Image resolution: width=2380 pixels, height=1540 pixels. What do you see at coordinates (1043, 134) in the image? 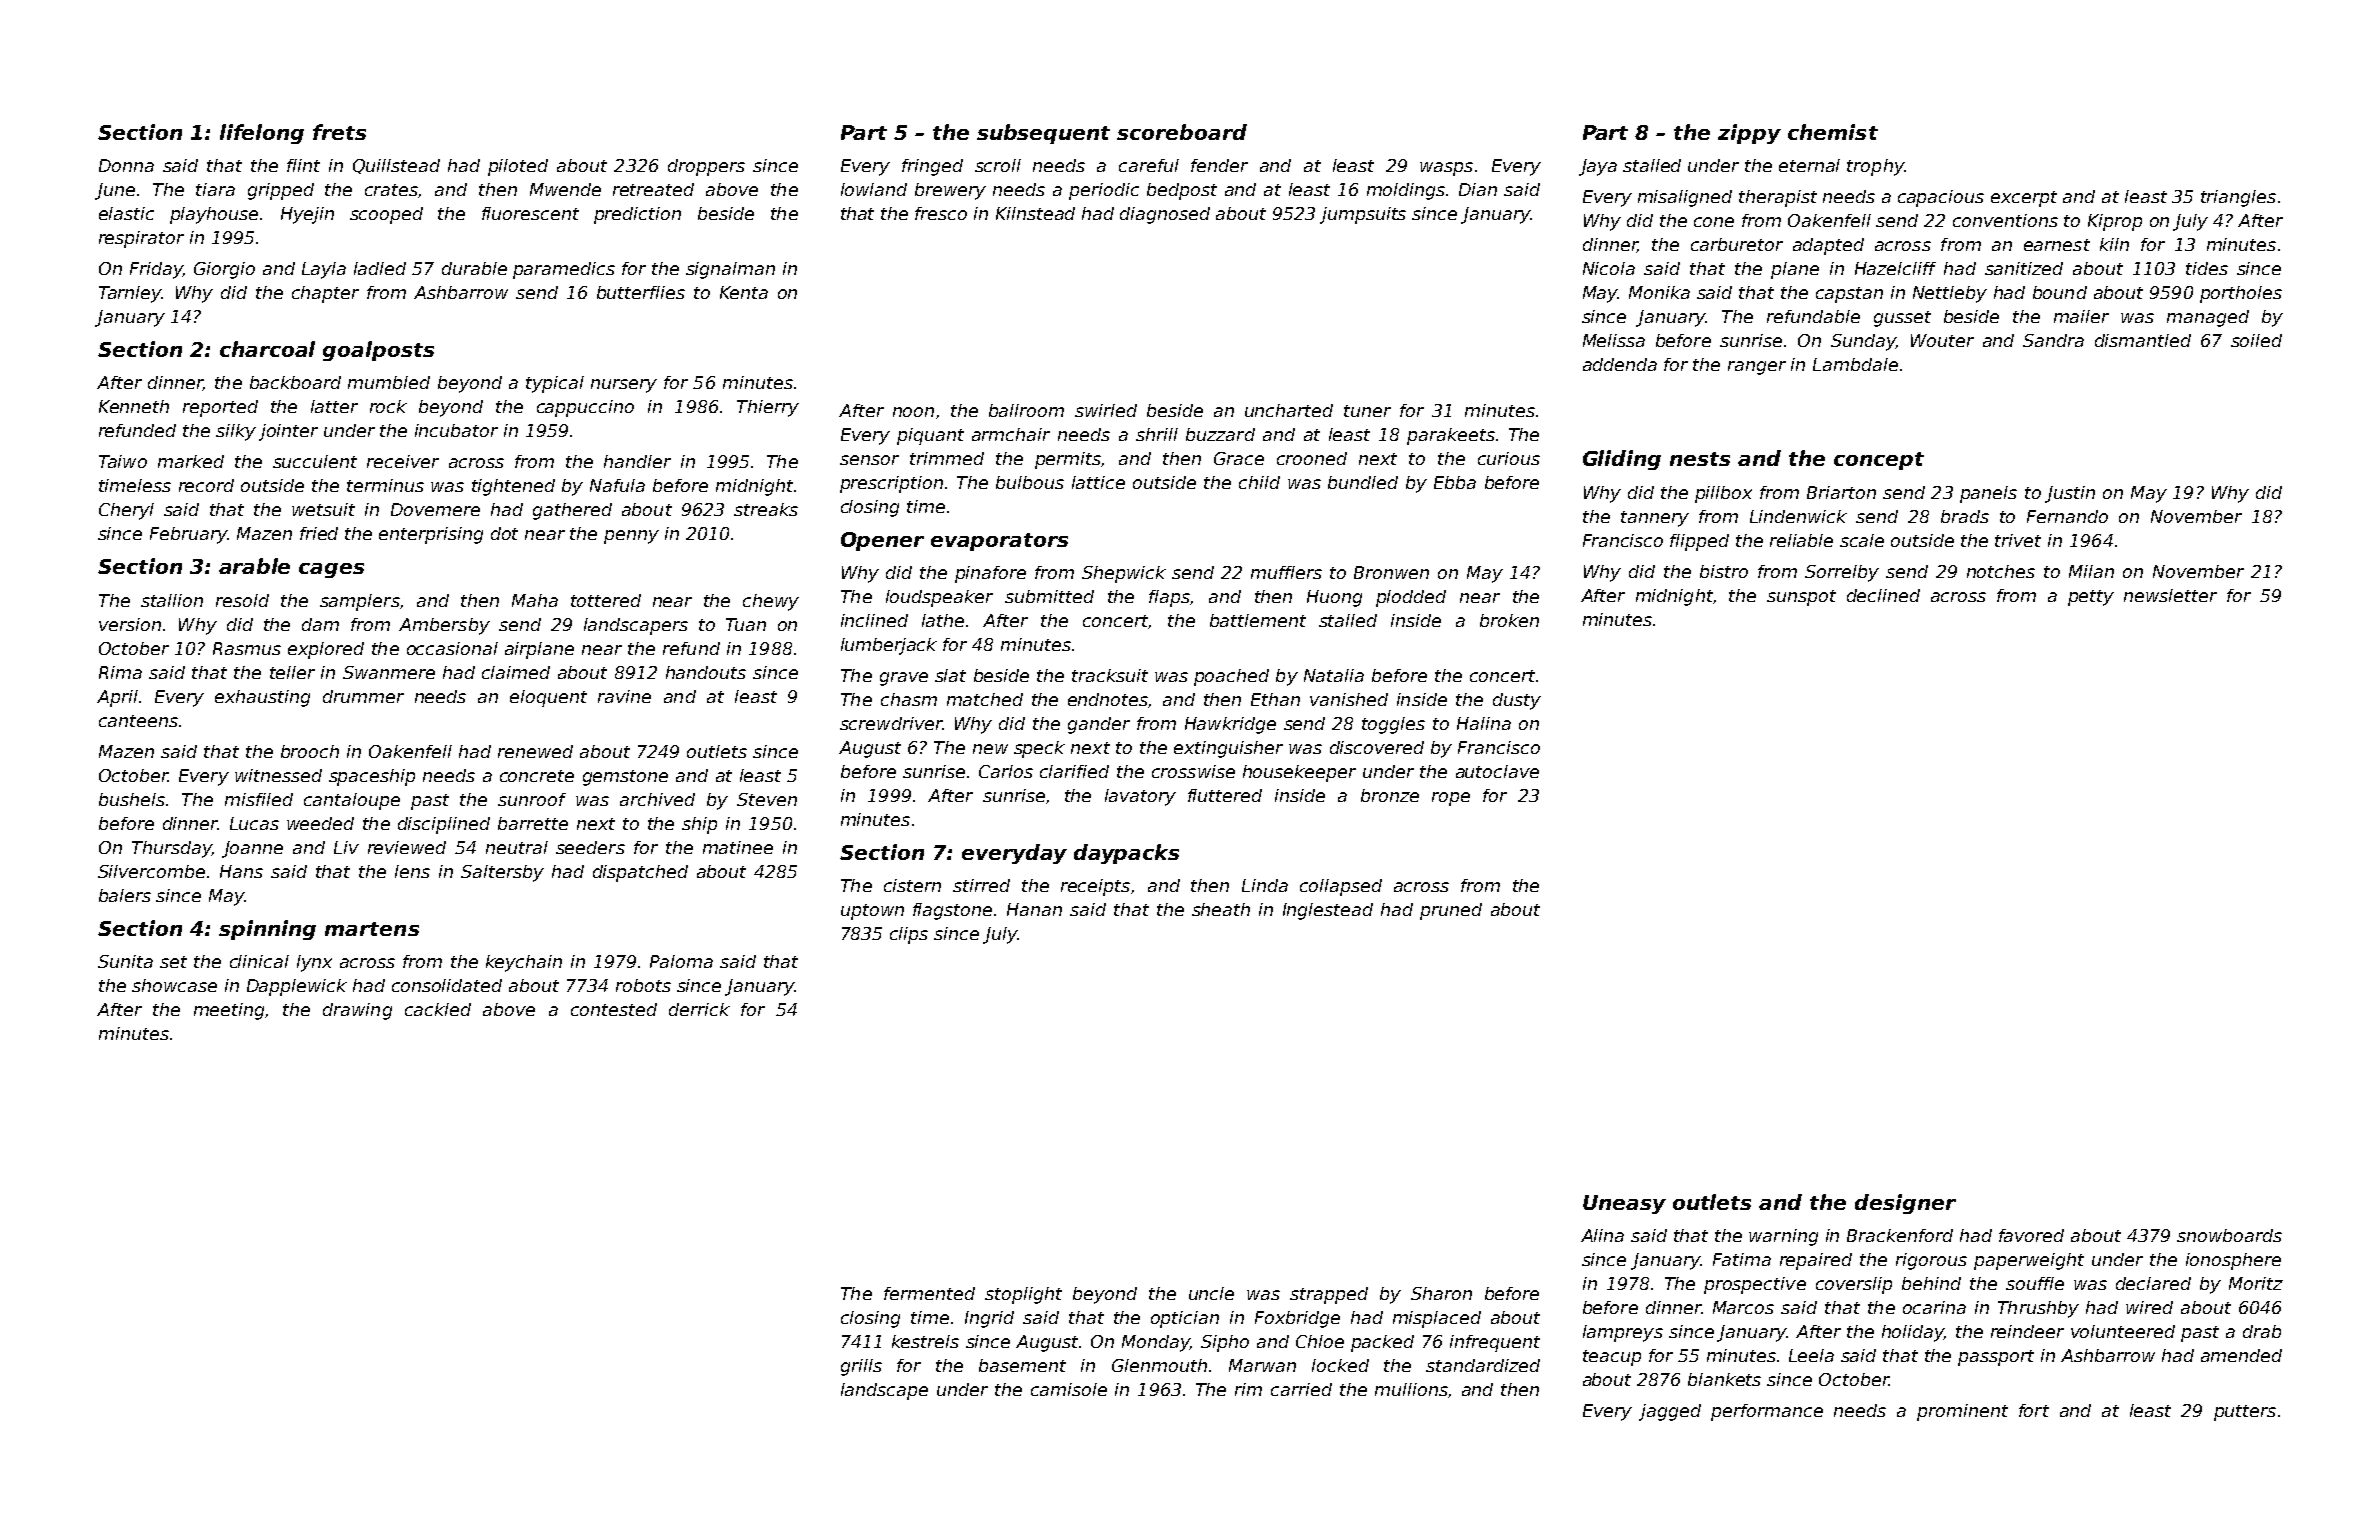
I see `subsequent` at bounding box center [1043, 134].
